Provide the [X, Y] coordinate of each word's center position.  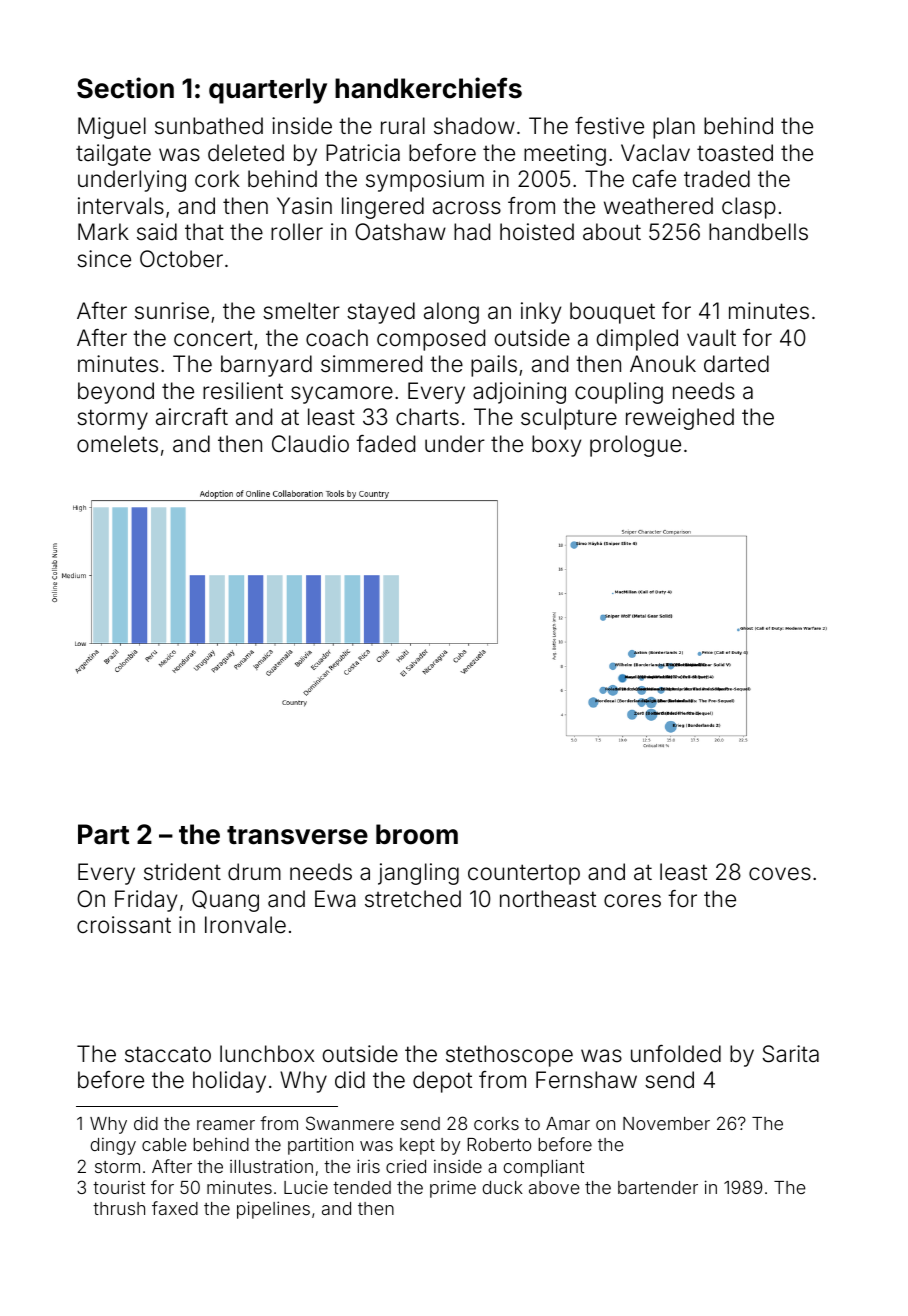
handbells [758, 232]
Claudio [310, 444]
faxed [175, 1208]
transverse [297, 835]
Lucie [306, 1187]
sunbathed [209, 126]
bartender [658, 1187]
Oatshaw [400, 232]
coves [780, 874]
